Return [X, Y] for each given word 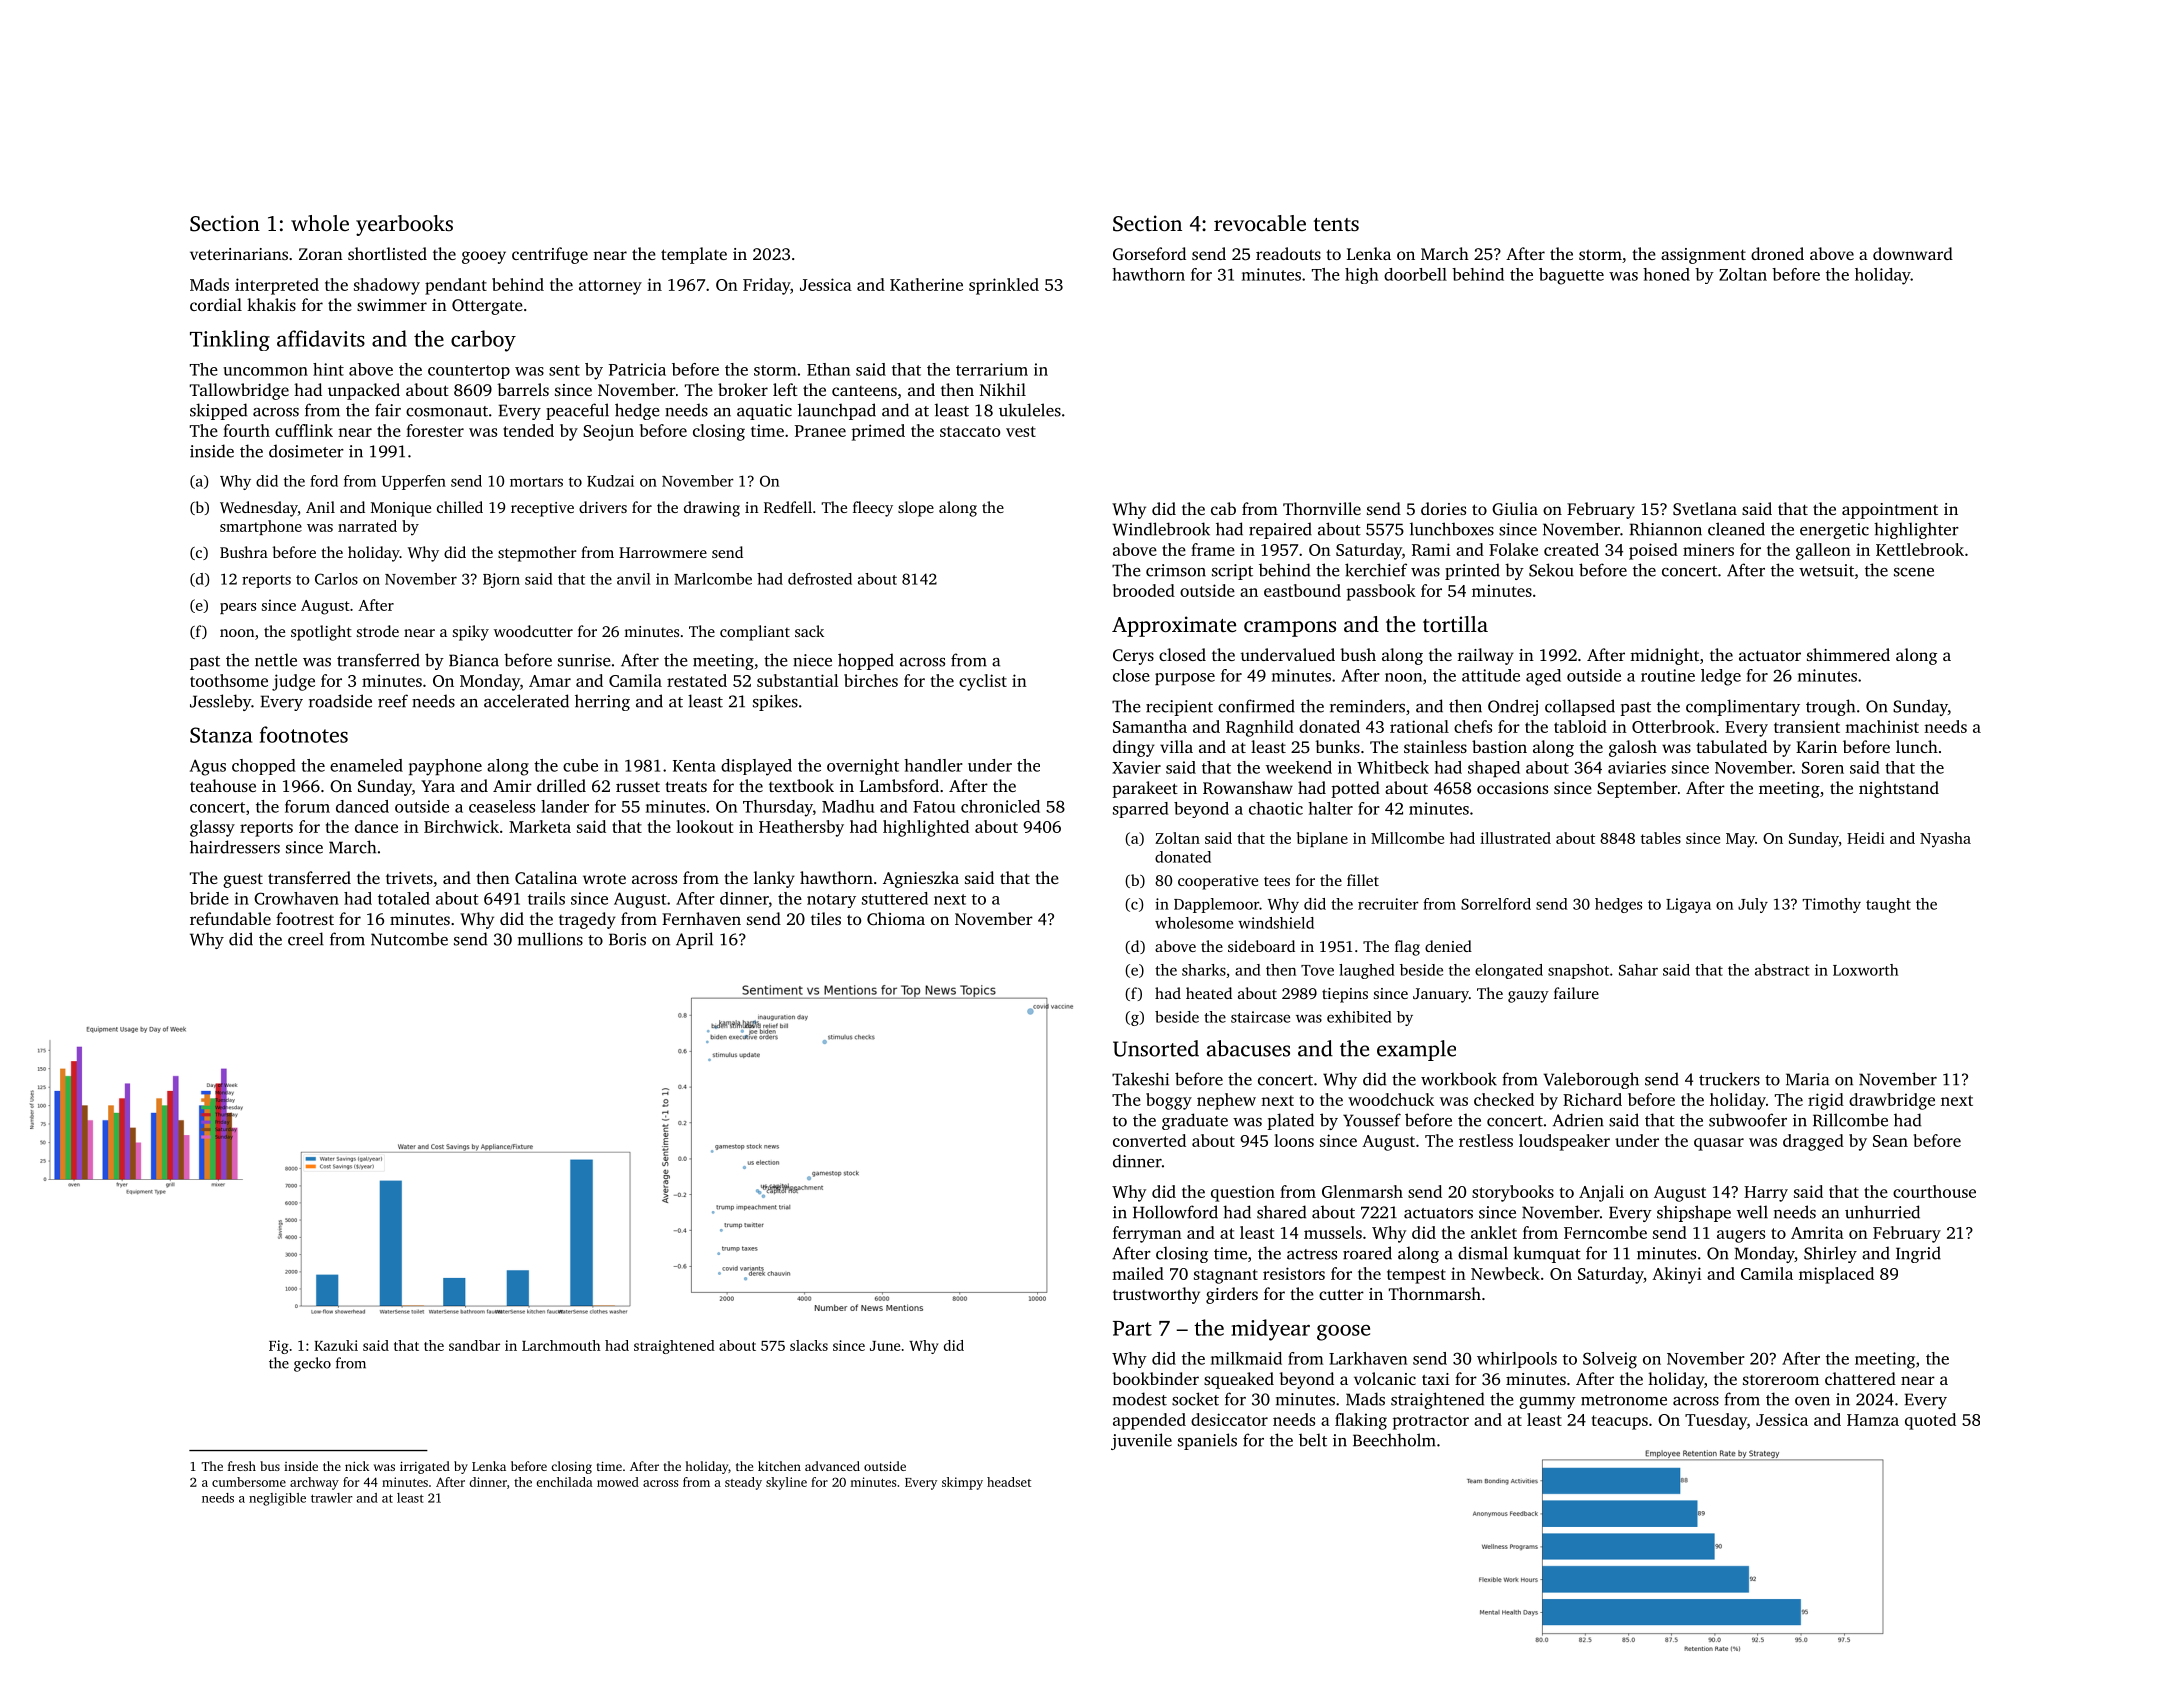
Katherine [926, 284]
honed [1666, 274]
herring [602, 702]
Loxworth [1865, 970]
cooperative [1218, 882]
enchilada [564, 1482]
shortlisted [387, 253]
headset [1009, 1482]
